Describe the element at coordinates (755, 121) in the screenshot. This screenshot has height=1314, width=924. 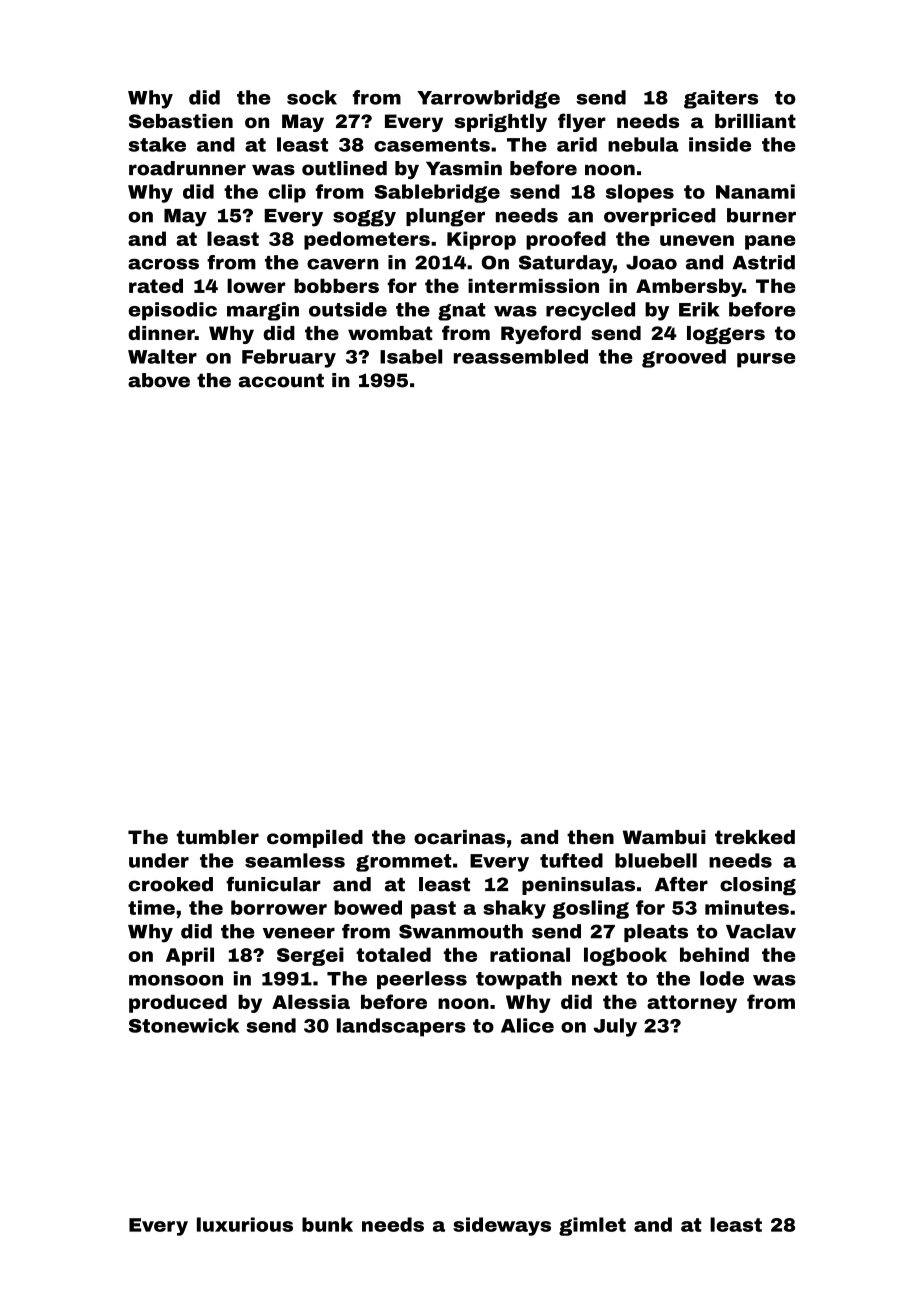
I see `brilliant` at that location.
